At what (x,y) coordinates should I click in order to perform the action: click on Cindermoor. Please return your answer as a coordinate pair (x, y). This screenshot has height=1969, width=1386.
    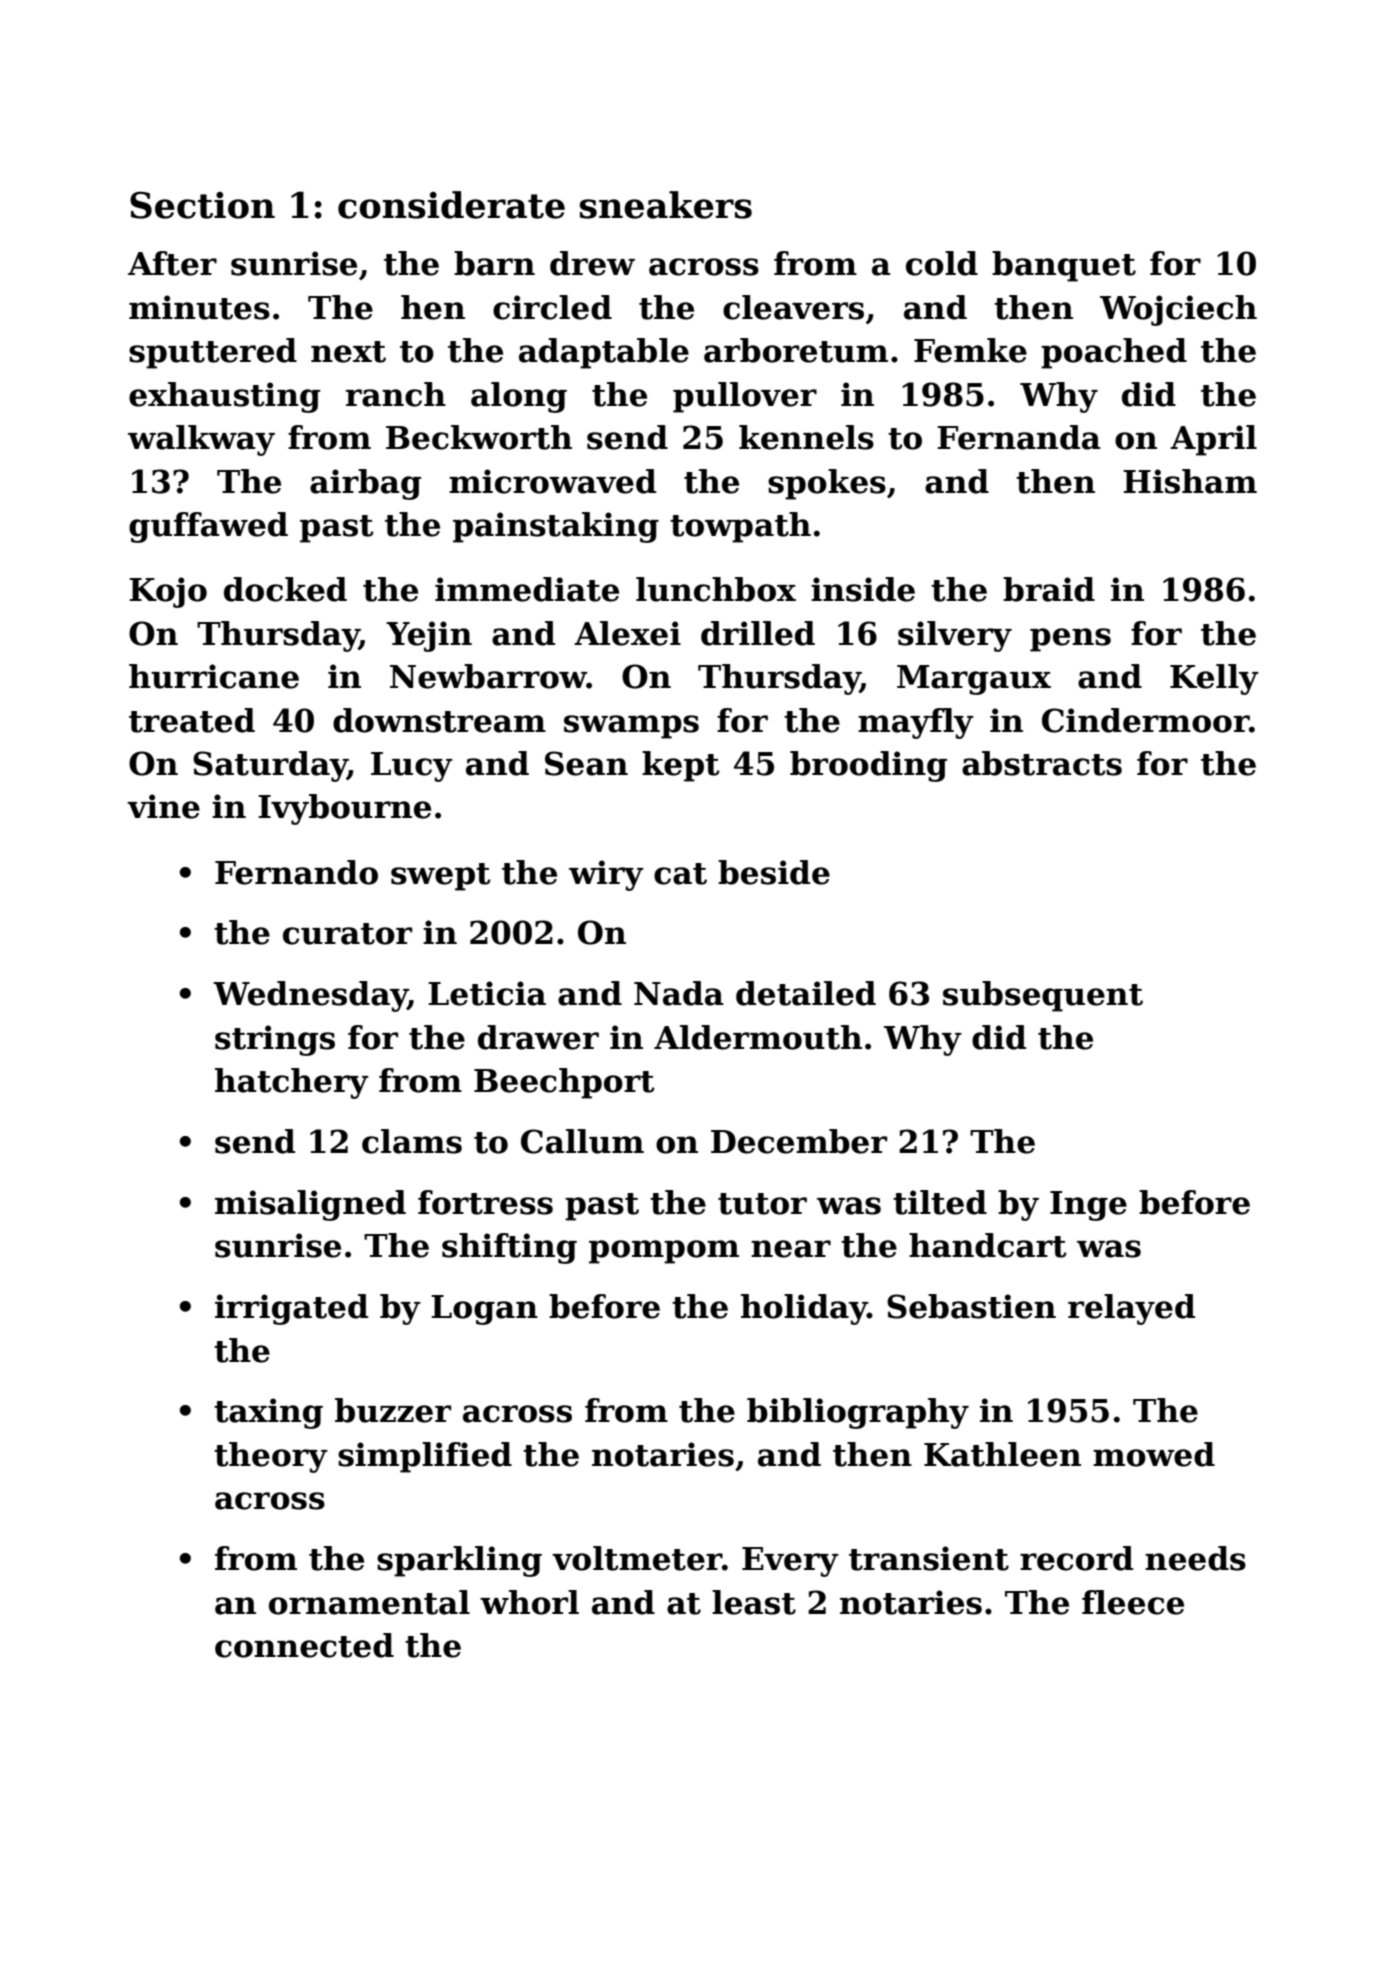
    Looking at the image, I should click on (1145, 720).
